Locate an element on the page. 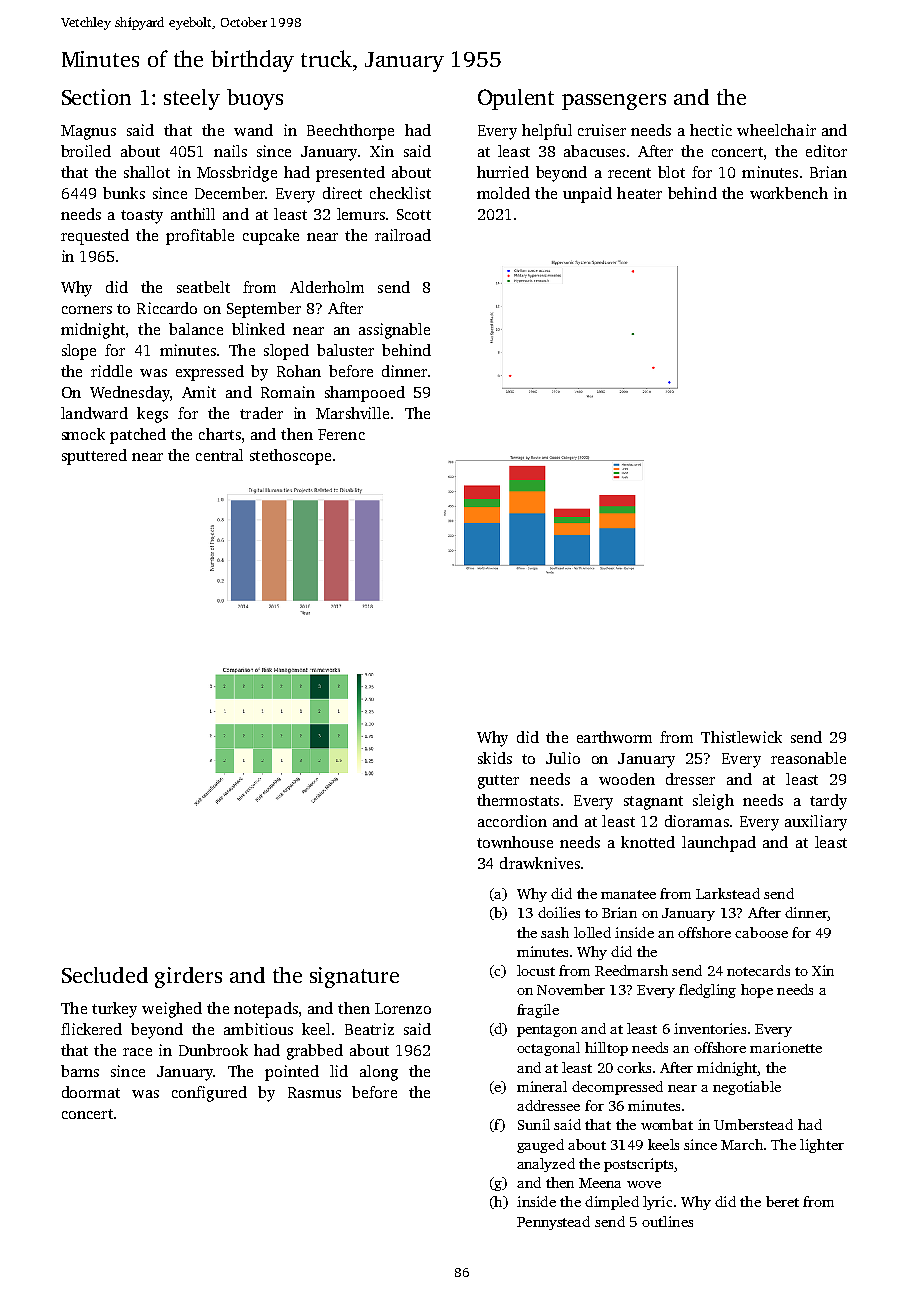 This document has width=908, height=1316. Pennystead is located at coordinates (553, 1223).
